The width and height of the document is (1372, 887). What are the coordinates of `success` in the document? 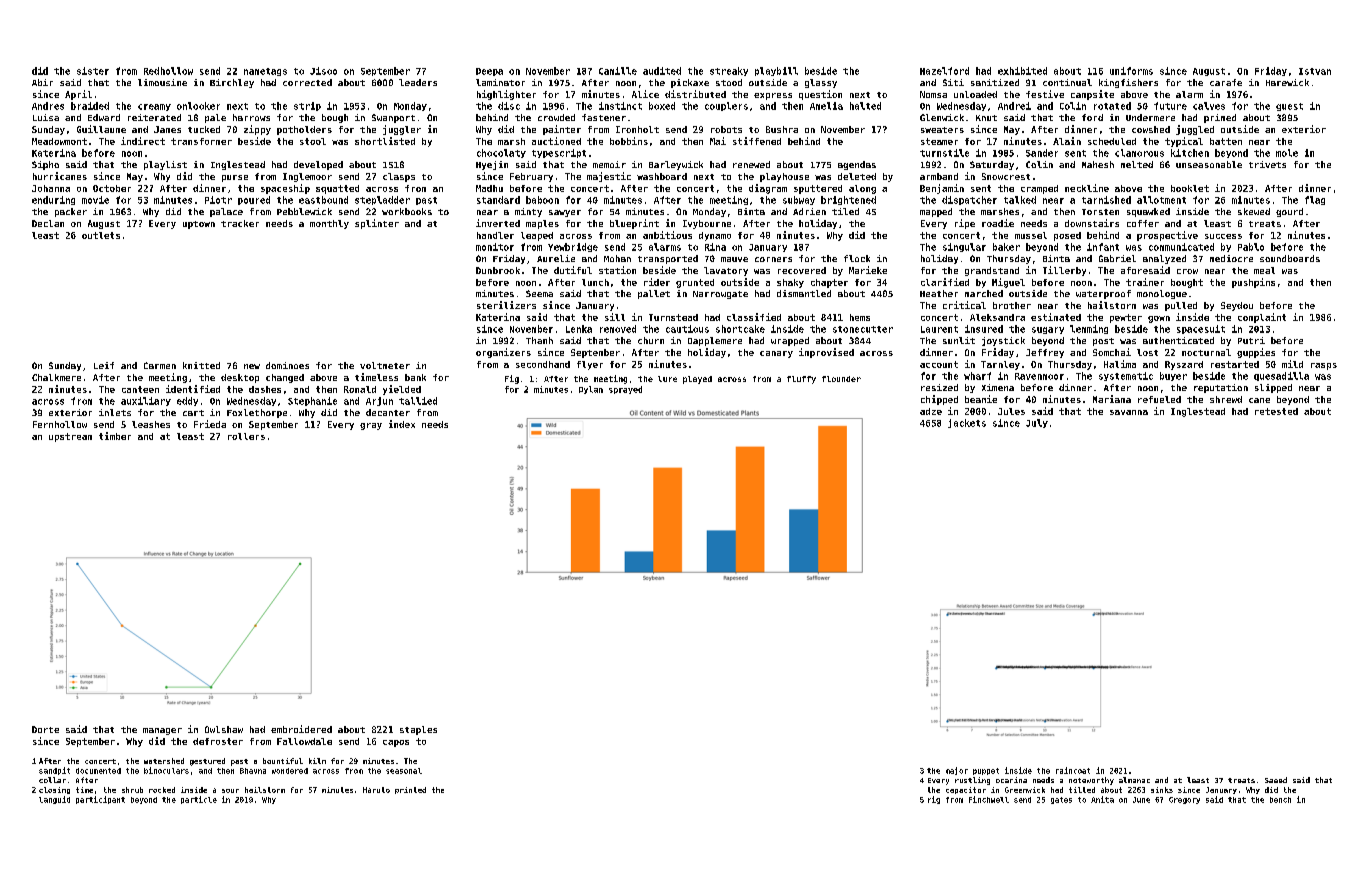 It's located at (1223, 236).
